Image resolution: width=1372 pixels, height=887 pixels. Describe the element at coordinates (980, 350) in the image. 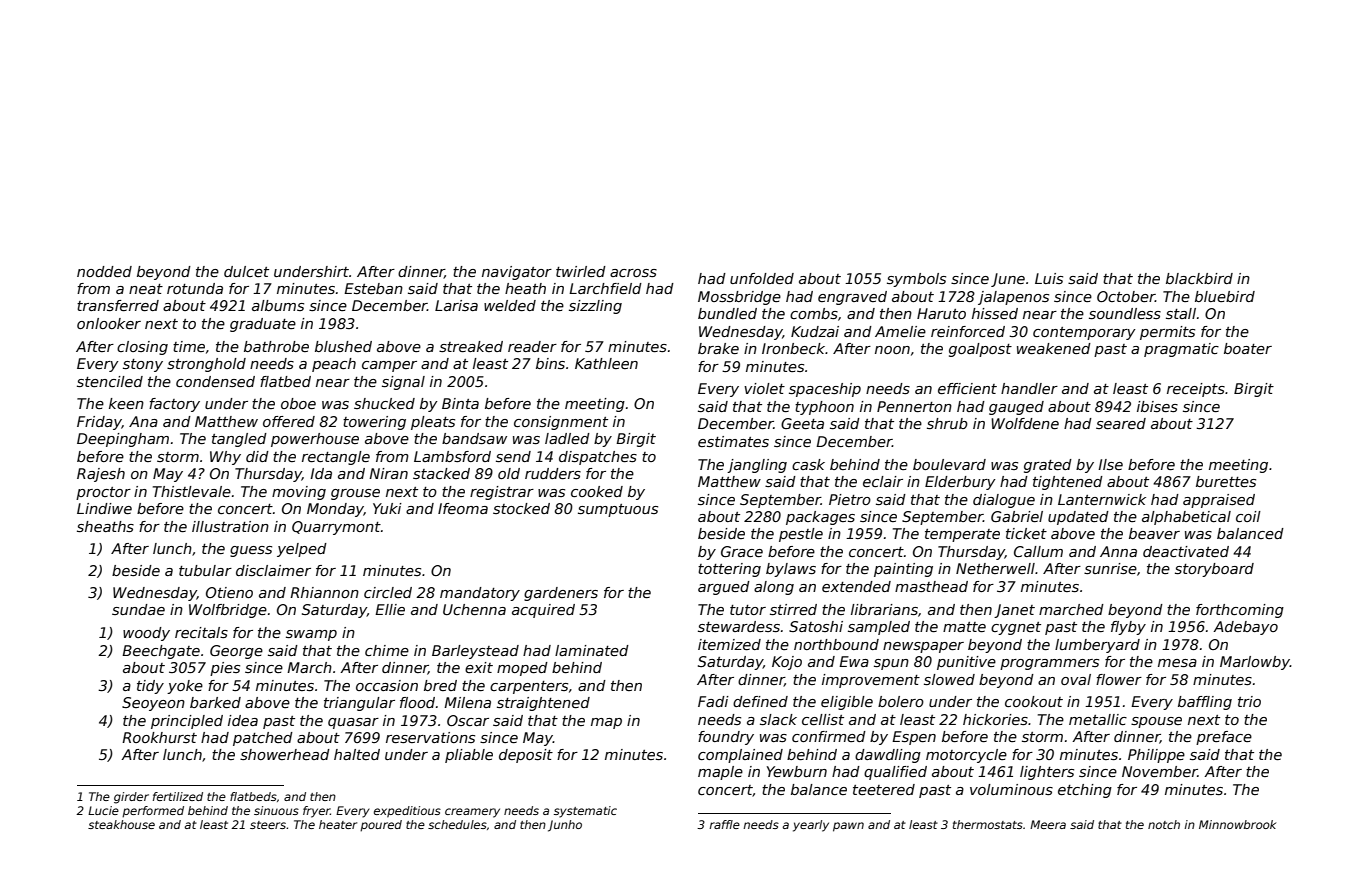

I see `goalpost` at that location.
